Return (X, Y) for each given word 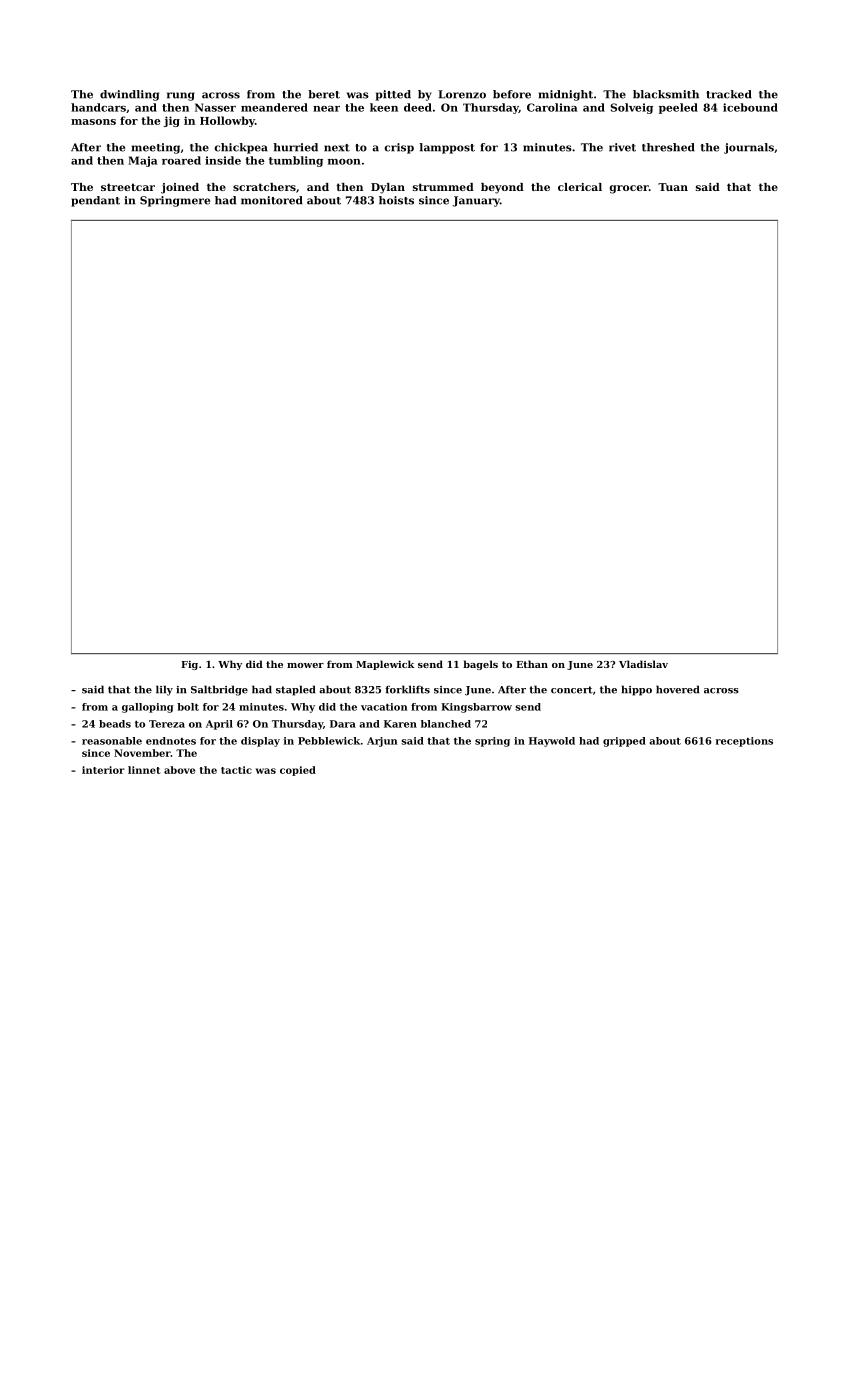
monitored (272, 200)
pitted (393, 95)
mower (305, 665)
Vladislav (643, 664)
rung (181, 96)
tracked (729, 94)
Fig (189, 665)
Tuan (673, 187)
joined (180, 188)
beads (115, 724)
